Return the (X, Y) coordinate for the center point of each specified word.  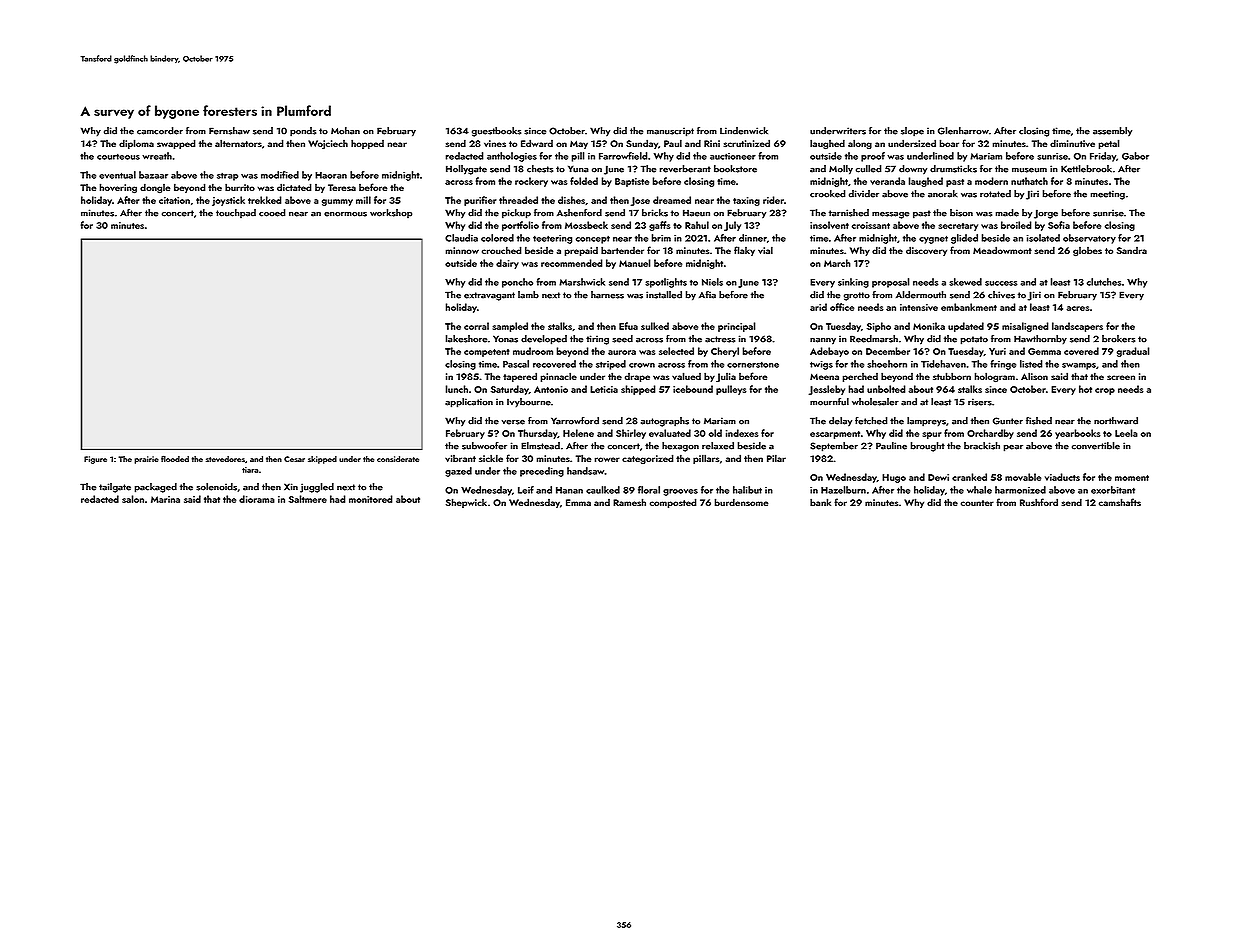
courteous (118, 156)
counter (977, 503)
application (469, 403)
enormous (345, 214)
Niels (712, 282)
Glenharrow (963, 131)
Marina (165, 499)
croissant (871, 225)
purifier (480, 201)
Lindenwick (744, 131)
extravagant (489, 296)
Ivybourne (529, 403)
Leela (1126, 433)
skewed (965, 282)
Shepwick (466, 503)
